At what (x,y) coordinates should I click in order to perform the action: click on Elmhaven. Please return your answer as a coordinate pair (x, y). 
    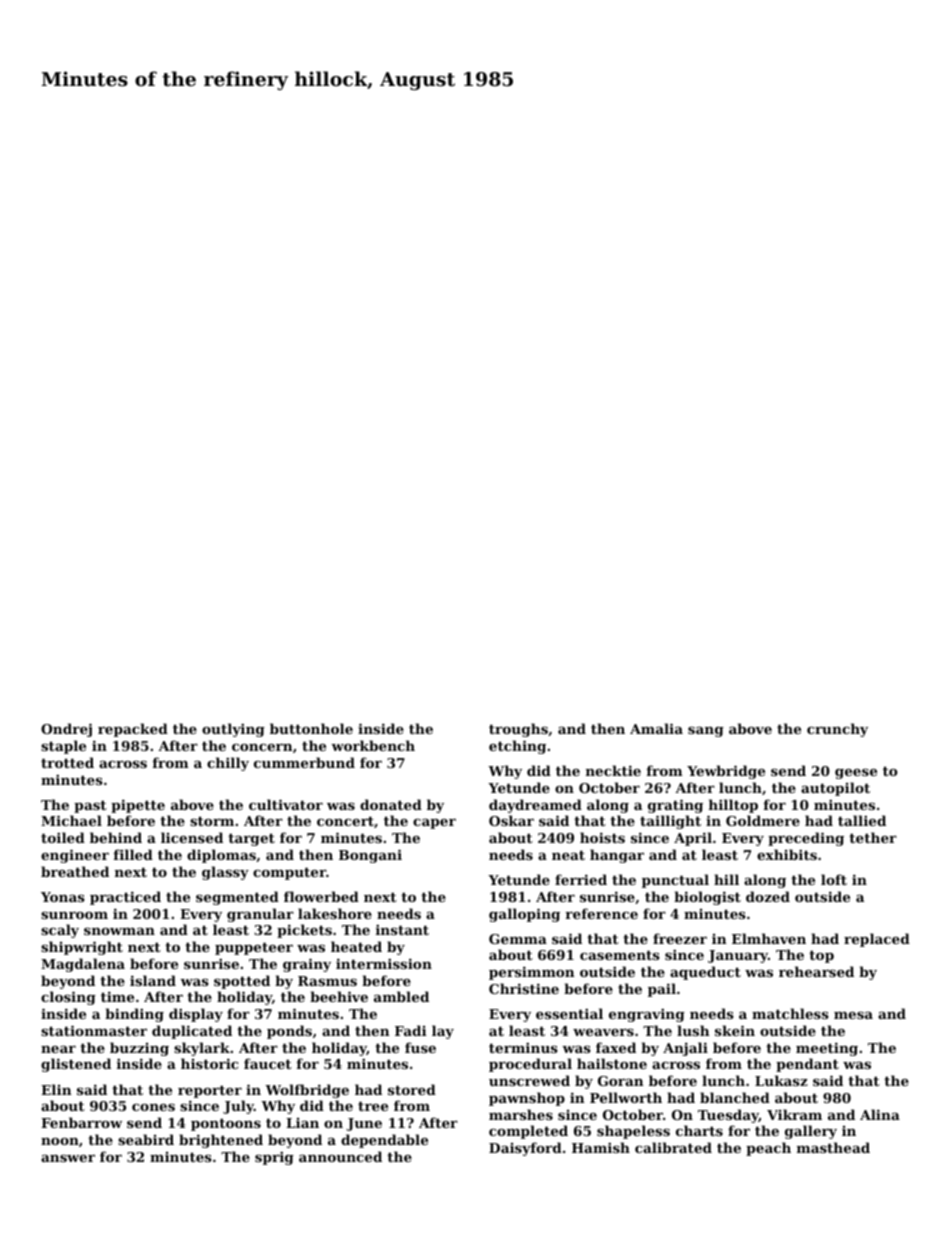
    Looking at the image, I should click on (769, 938).
